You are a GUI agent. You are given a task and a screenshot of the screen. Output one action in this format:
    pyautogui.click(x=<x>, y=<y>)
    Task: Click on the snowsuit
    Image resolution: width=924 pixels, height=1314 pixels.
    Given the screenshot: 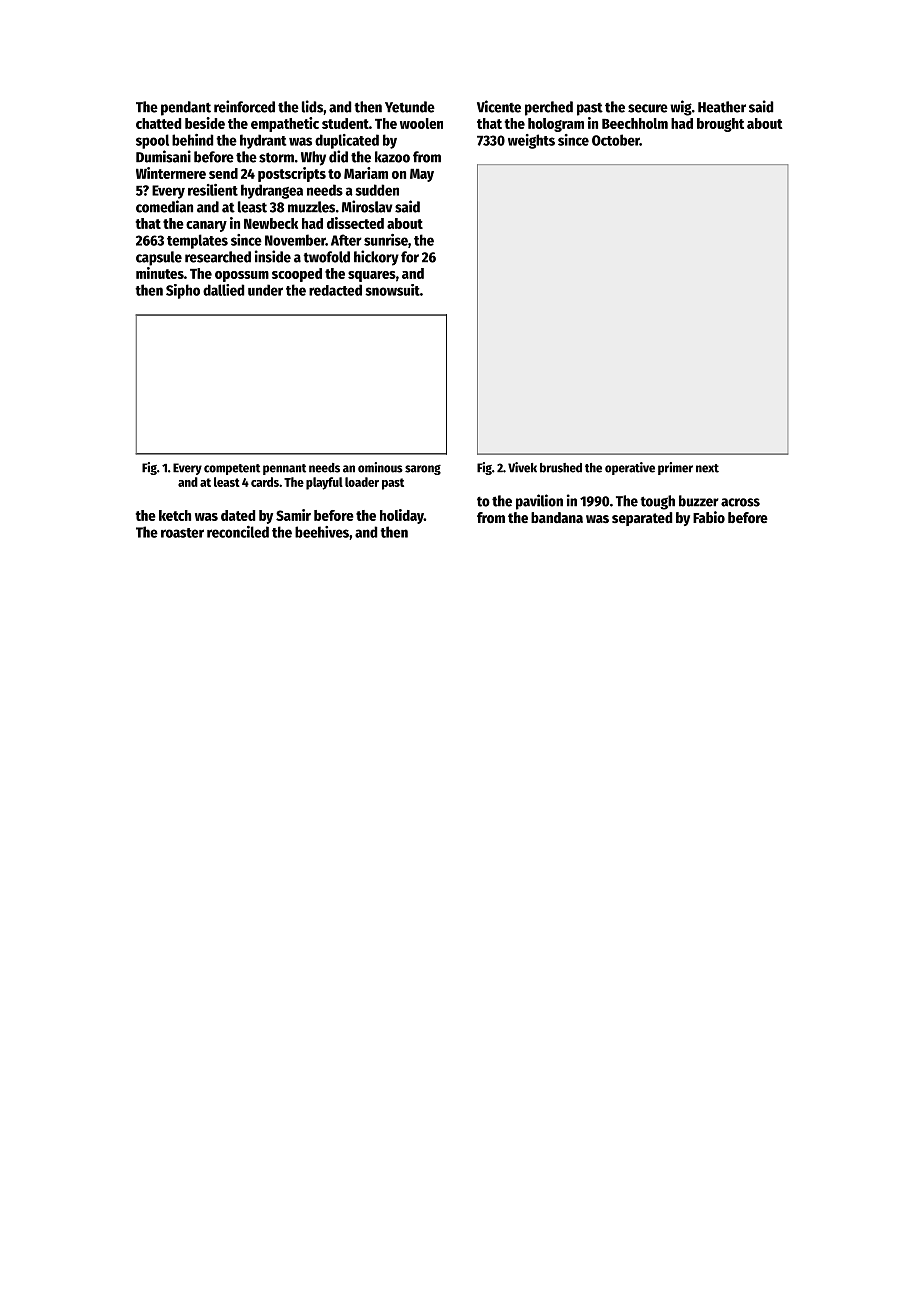 What is the action you would take?
    pyautogui.click(x=392, y=290)
